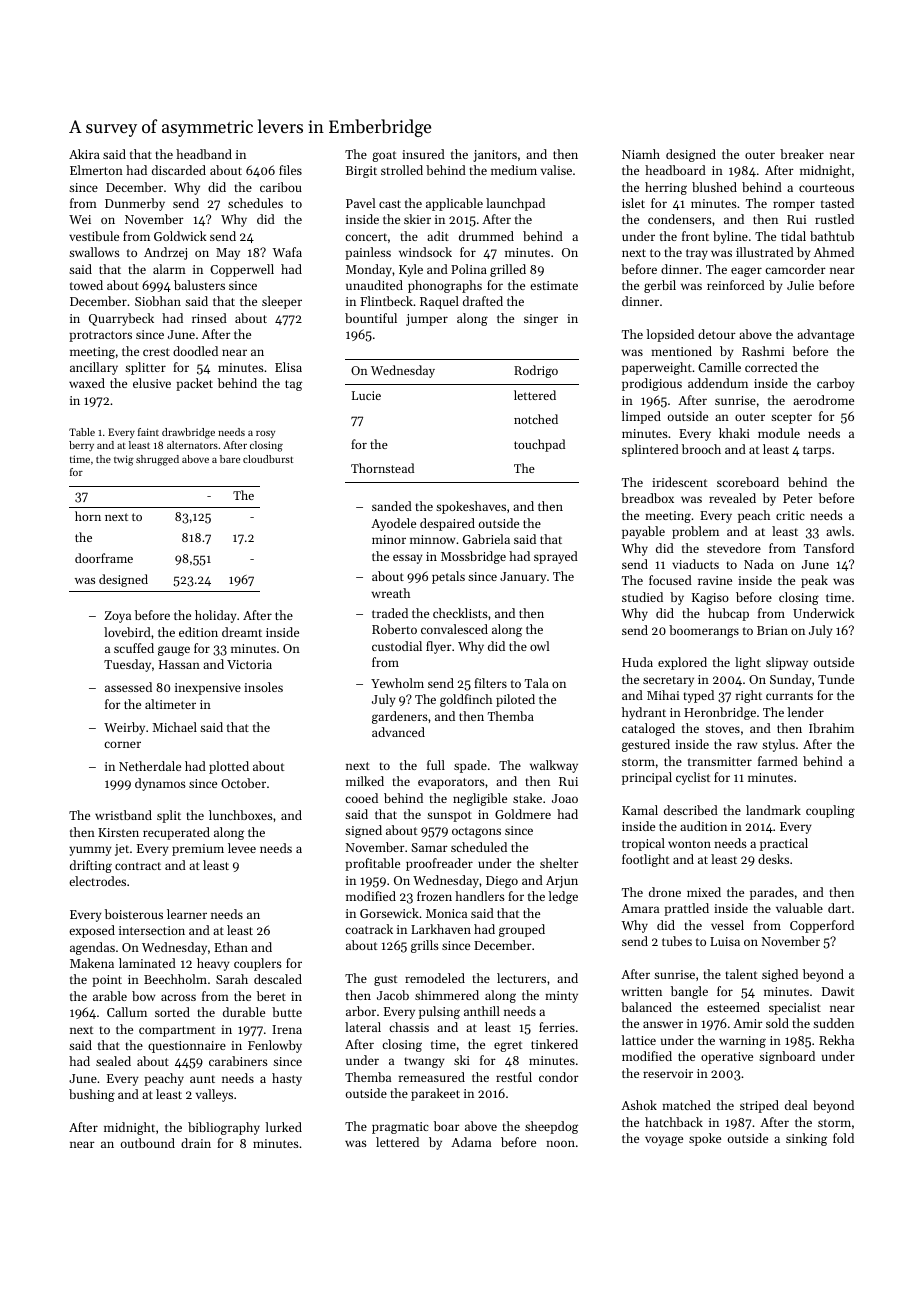  Describe the element at coordinates (110, 996) in the screenshot. I see `arable` at that location.
